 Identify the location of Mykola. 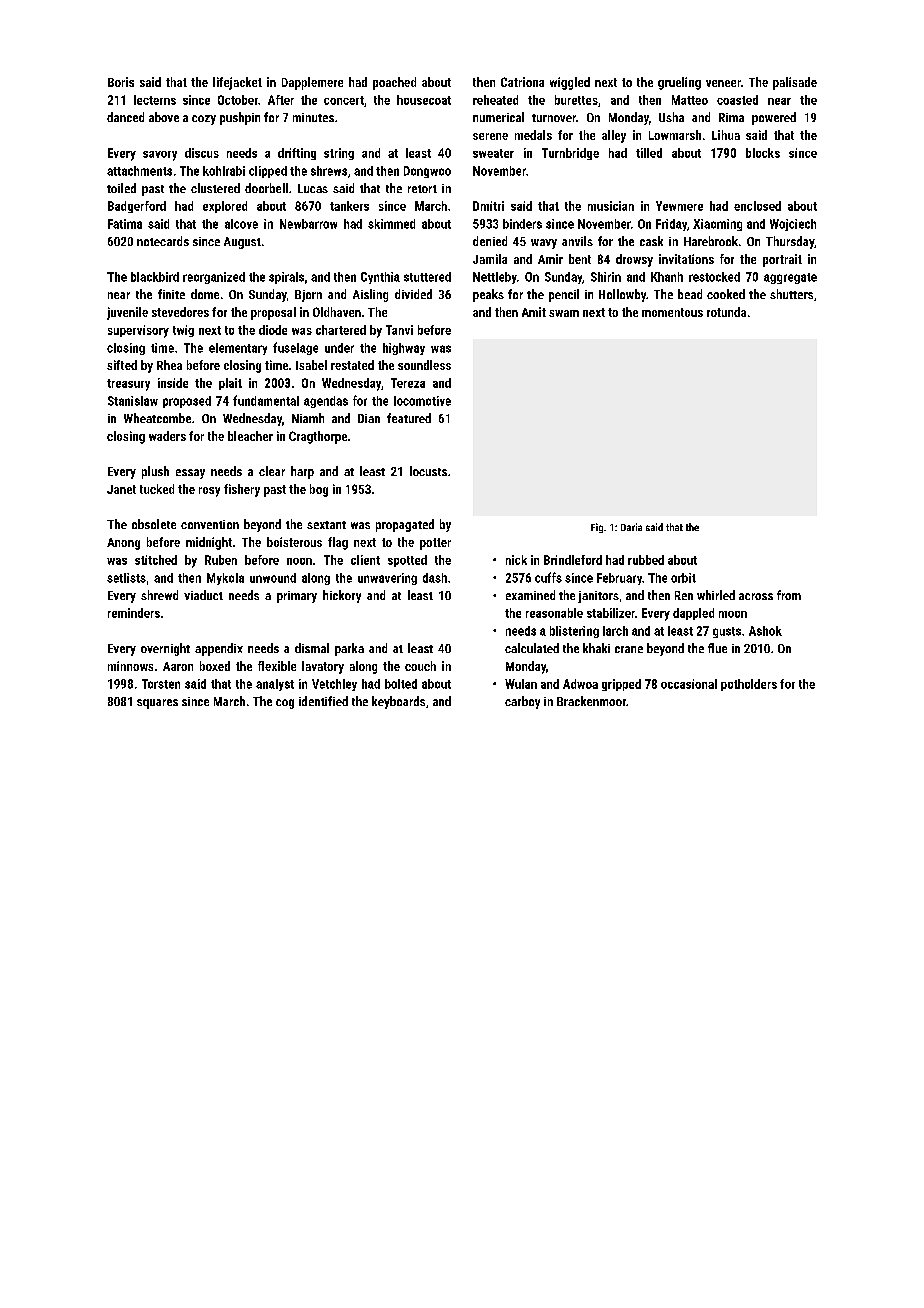
(225, 579).
